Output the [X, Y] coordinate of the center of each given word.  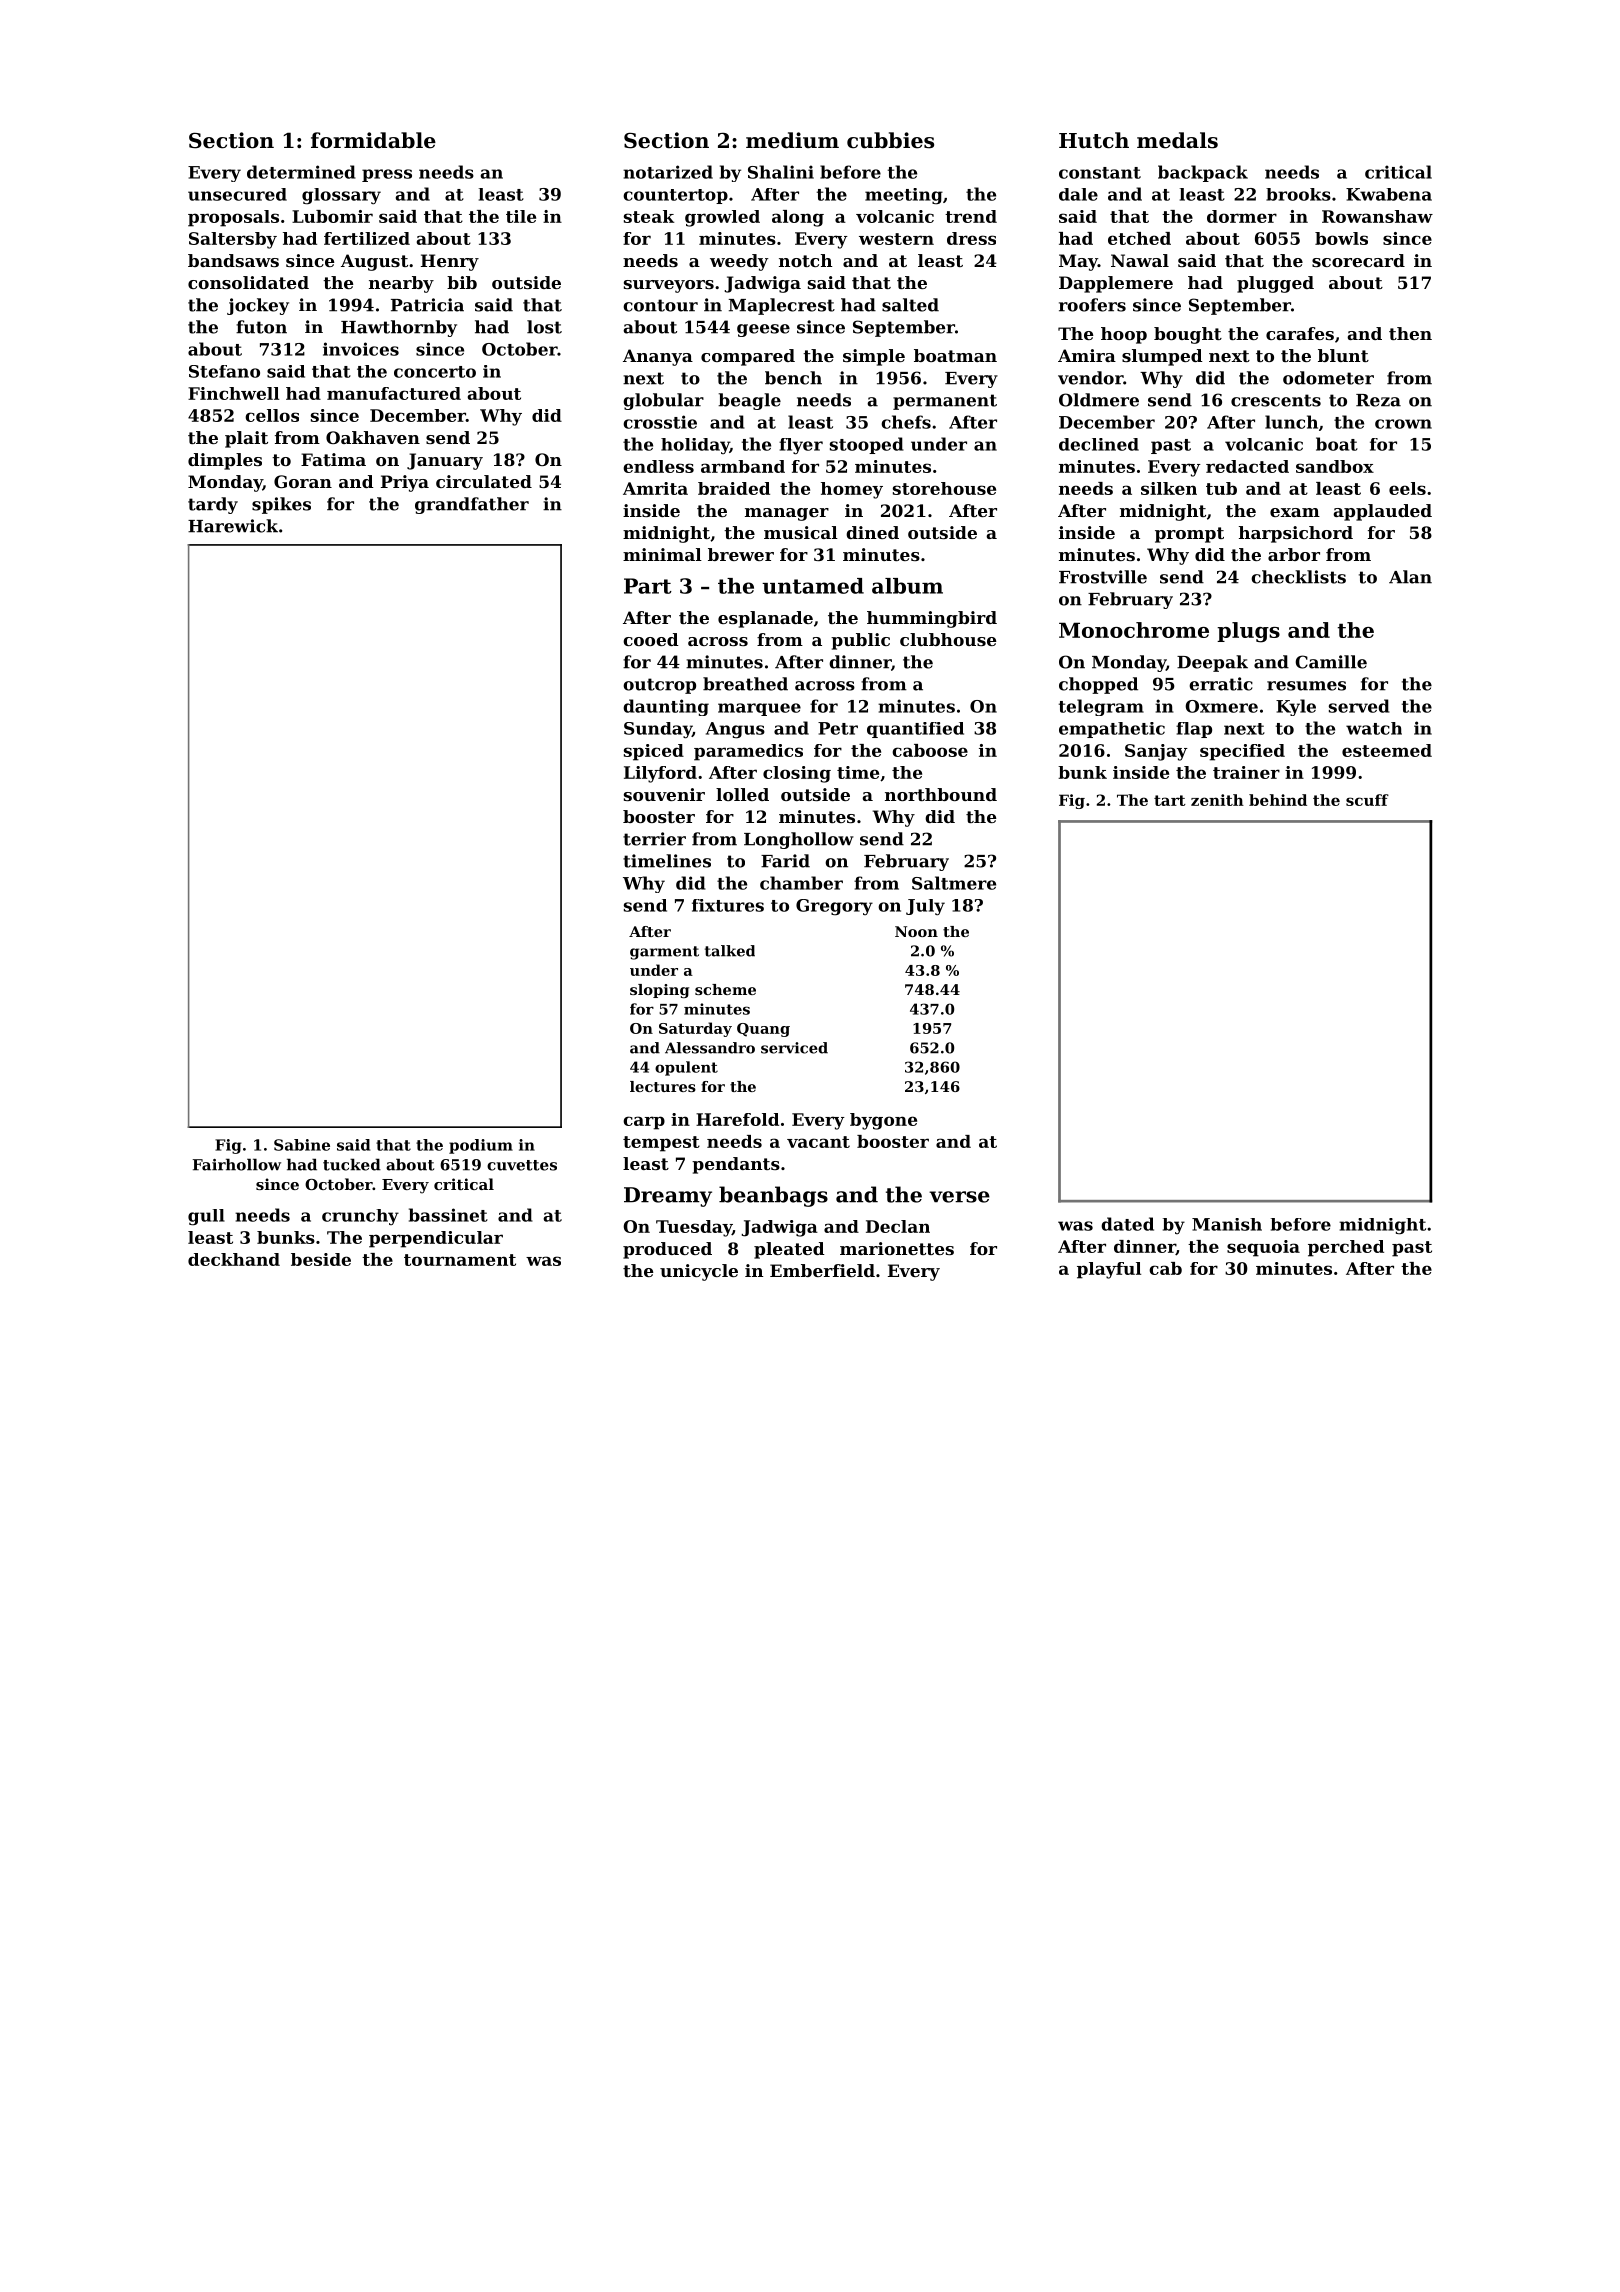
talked [730, 951]
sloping [659, 991]
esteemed [1387, 750]
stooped [867, 445]
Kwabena [1389, 194]
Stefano [224, 371]
